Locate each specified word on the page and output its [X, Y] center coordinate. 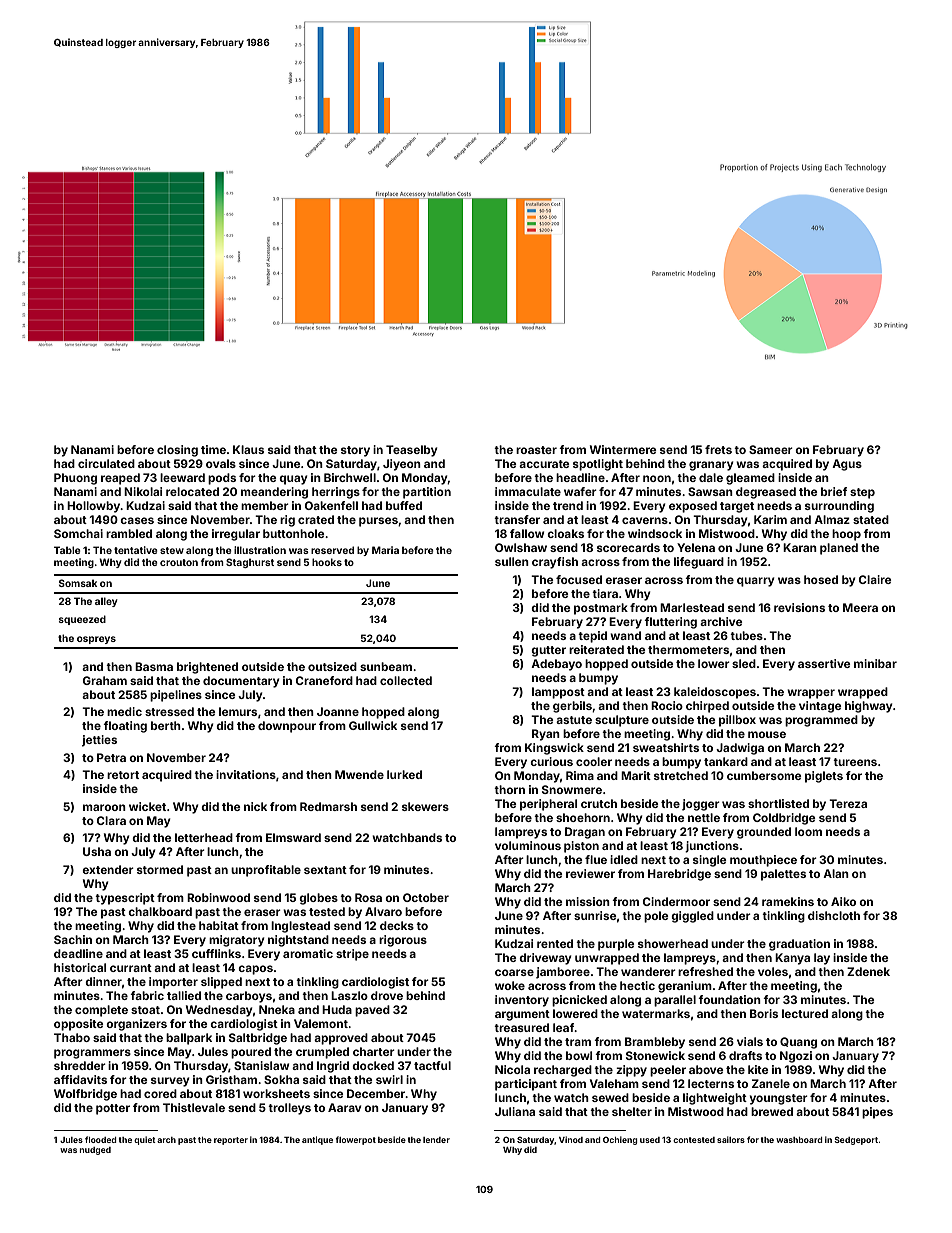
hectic [637, 985]
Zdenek [868, 971]
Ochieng [620, 1140]
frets [718, 449]
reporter [231, 1141]
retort [123, 775]
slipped [221, 983]
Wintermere [623, 449]
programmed [821, 721]
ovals [221, 463]
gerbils [572, 707]
